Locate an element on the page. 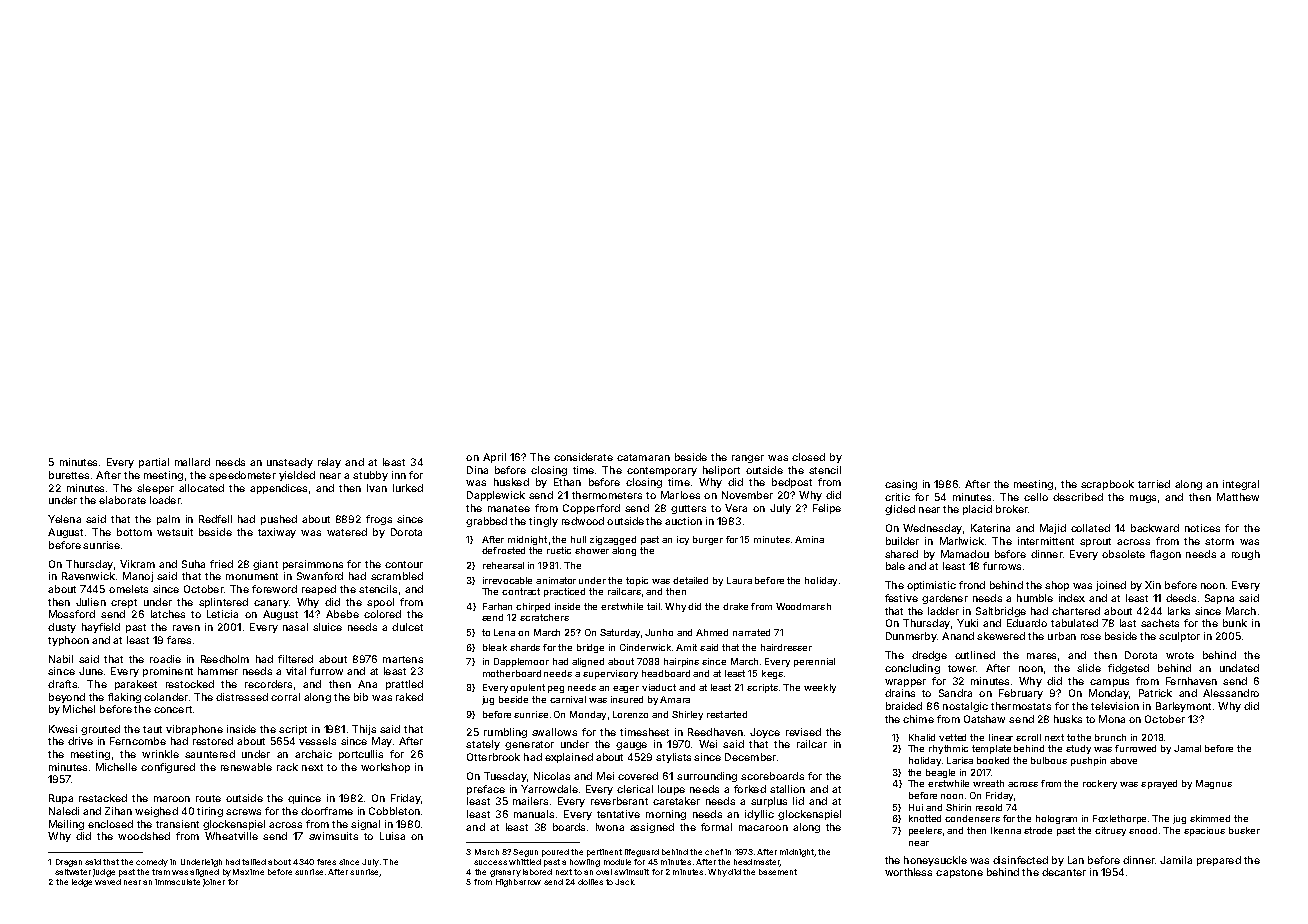 The width and height of the document is (1308, 924). pushed is located at coordinates (279, 520).
